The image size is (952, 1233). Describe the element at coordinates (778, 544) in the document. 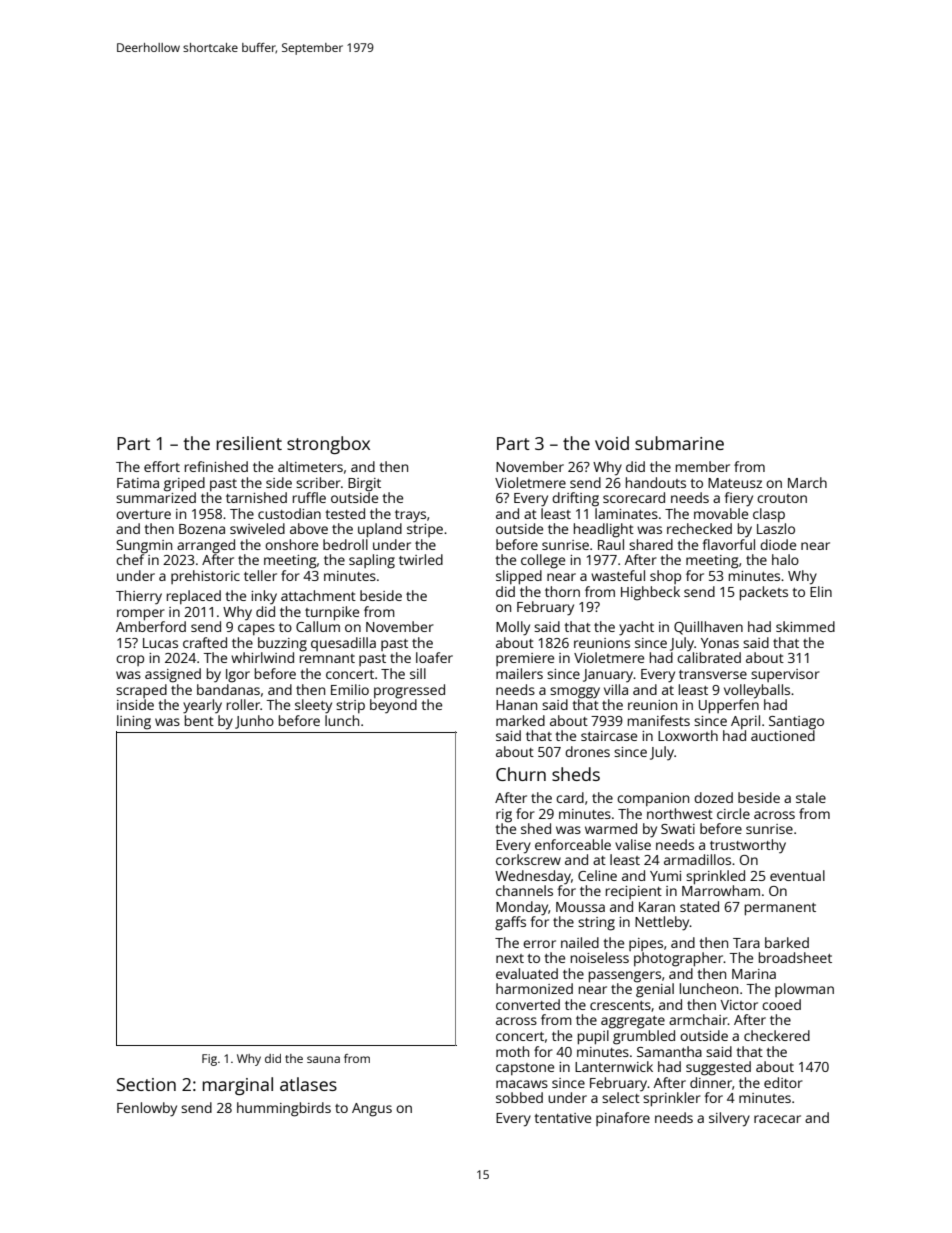

I see `diode` at that location.
